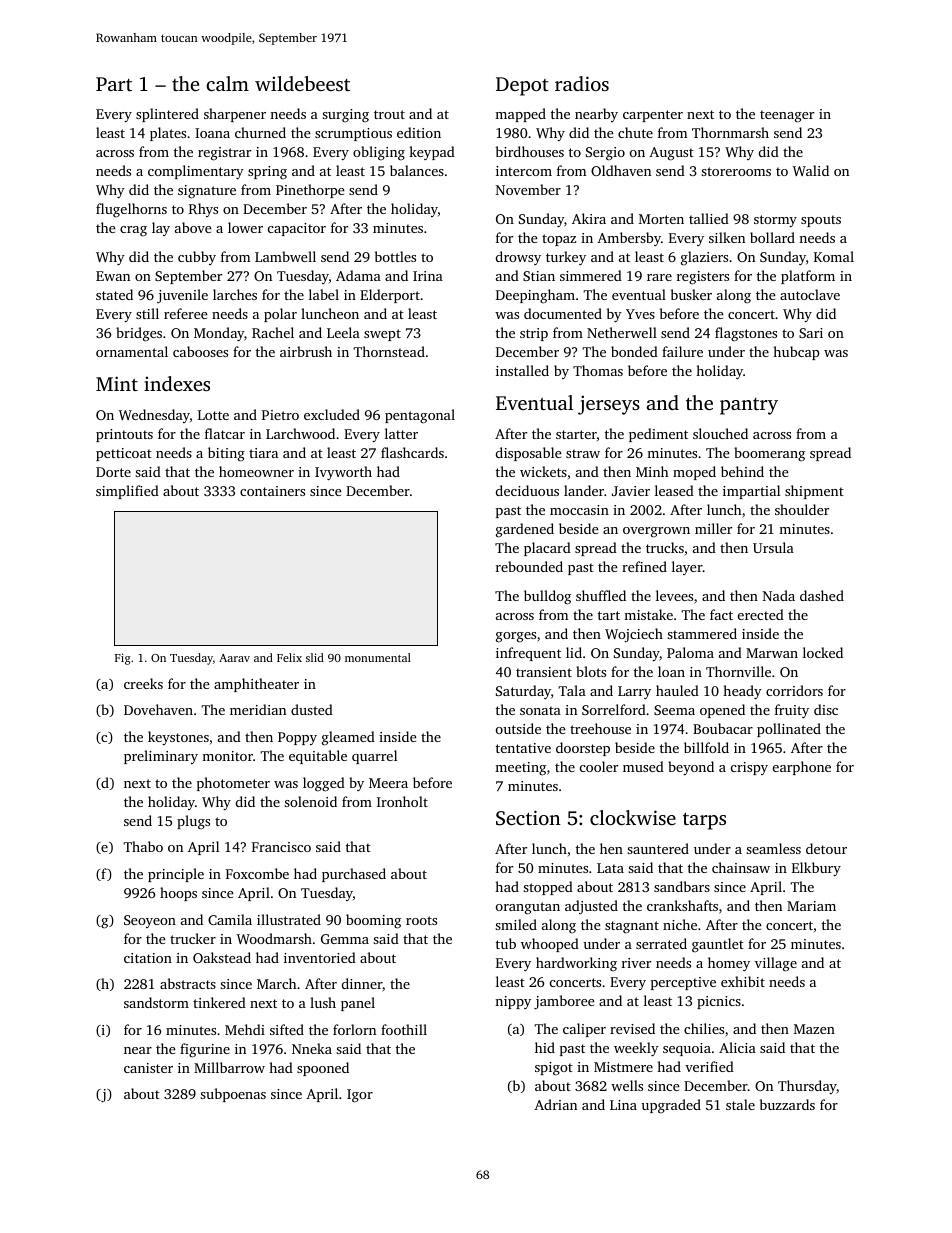  What do you see at coordinates (740, 1104) in the screenshot?
I see `stale` at bounding box center [740, 1104].
